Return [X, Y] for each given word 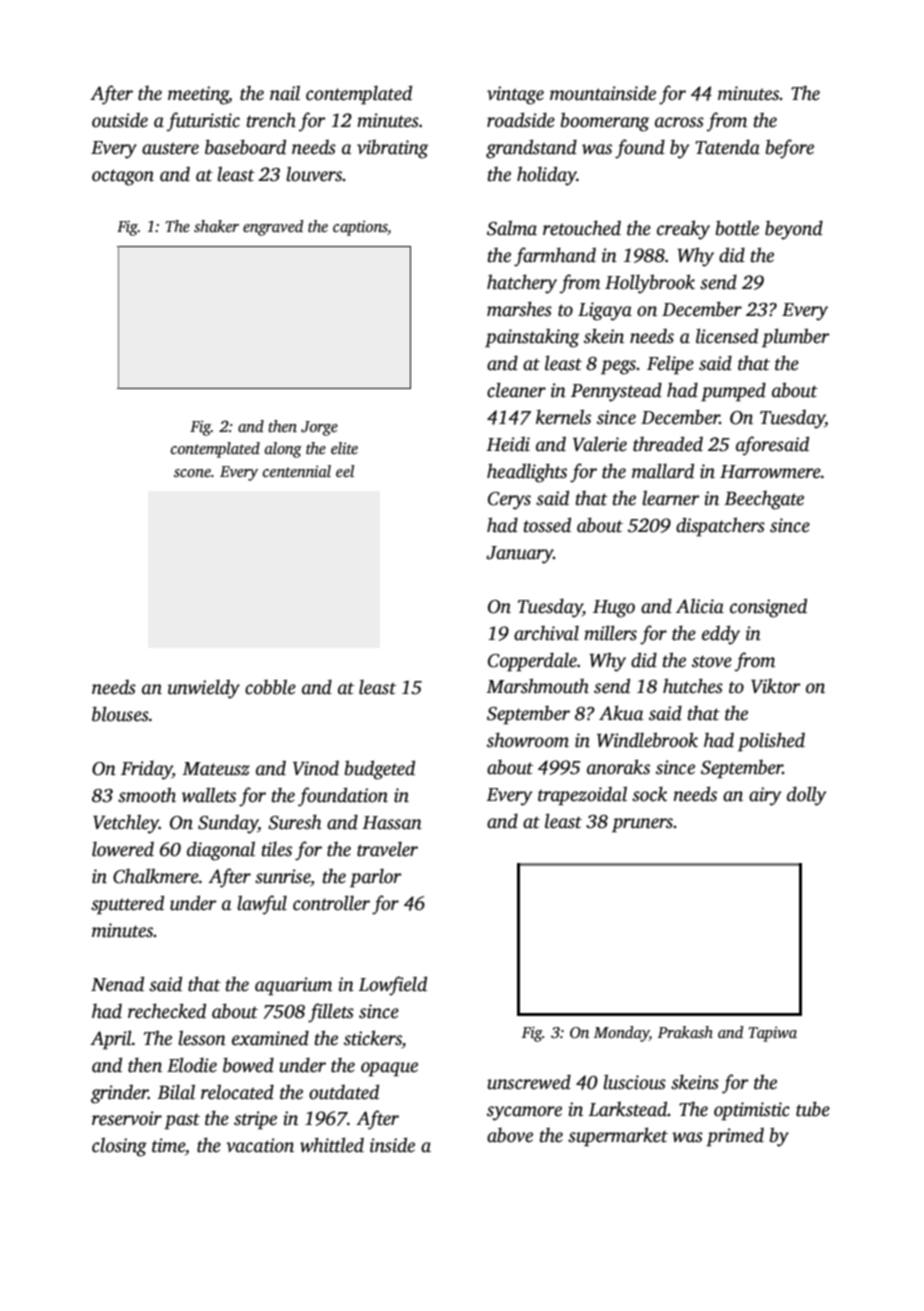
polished [771, 742]
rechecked [167, 1011]
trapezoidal [582, 796]
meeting [198, 95]
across [679, 122]
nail [285, 93]
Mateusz [216, 769]
